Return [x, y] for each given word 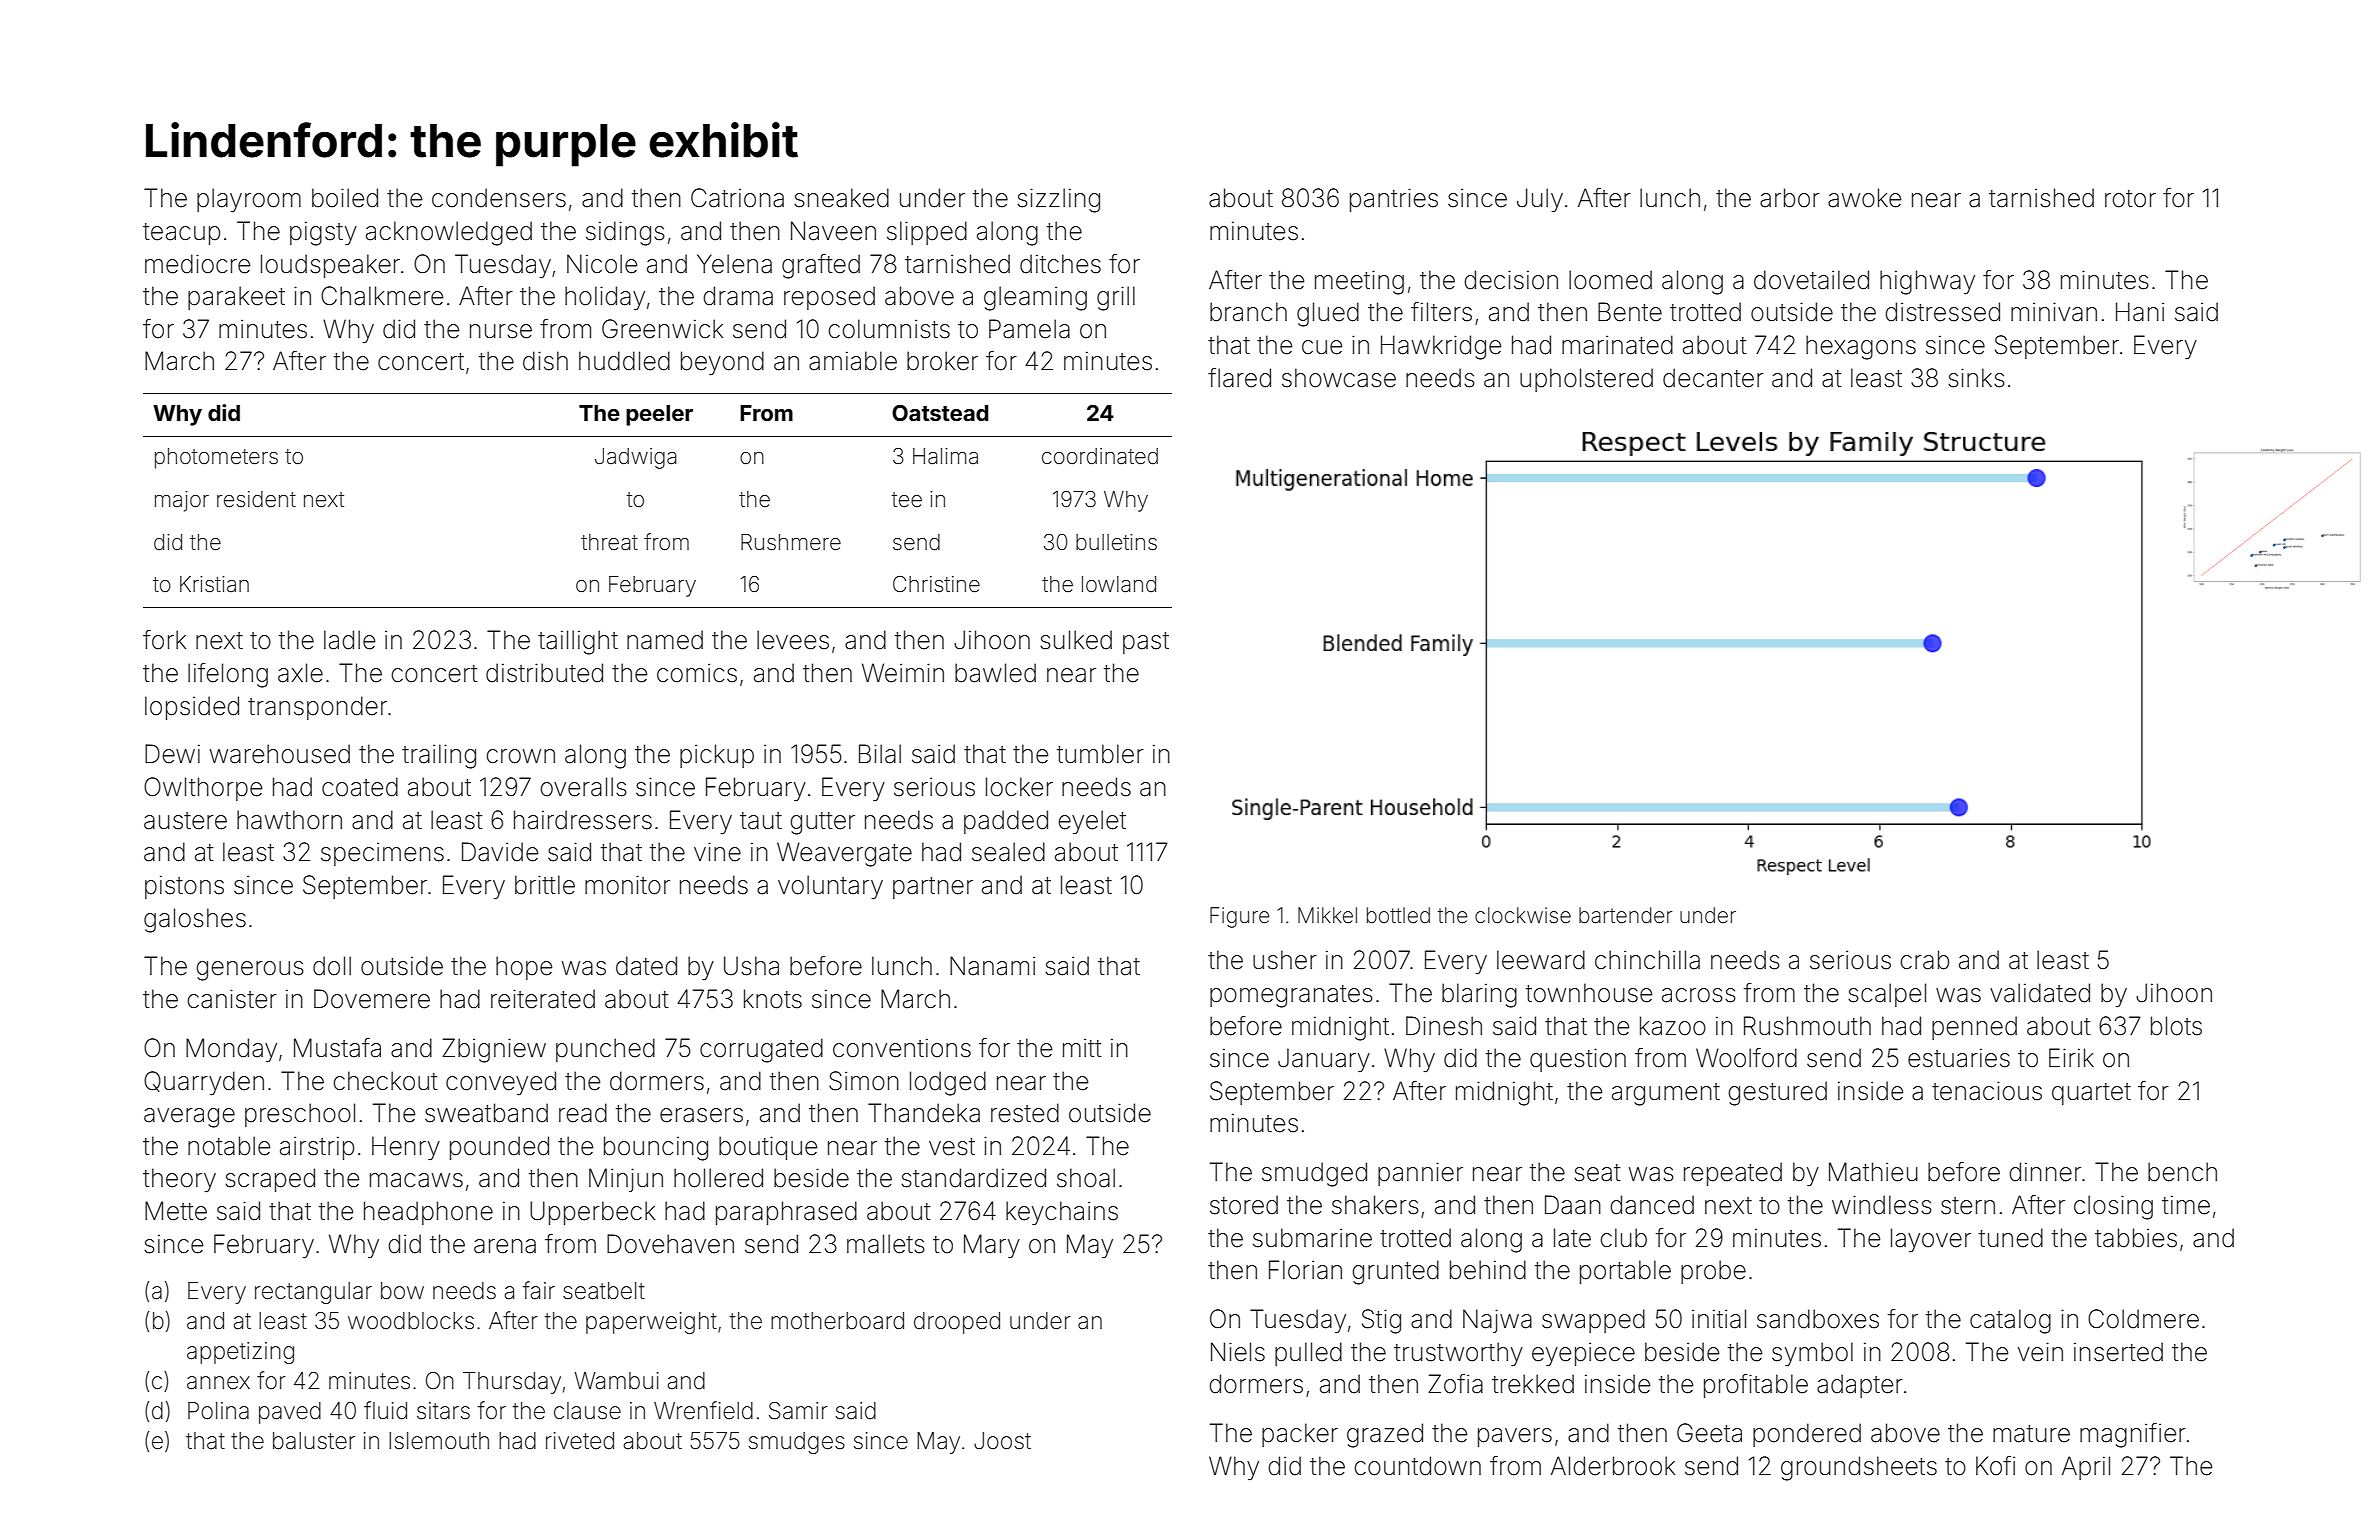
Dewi [172, 754]
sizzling [1058, 200]
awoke [1864, 198]
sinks [1976, 378]
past [1146, 643]
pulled [1308, 1354]
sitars [443, 1411]
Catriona [737, 198]
